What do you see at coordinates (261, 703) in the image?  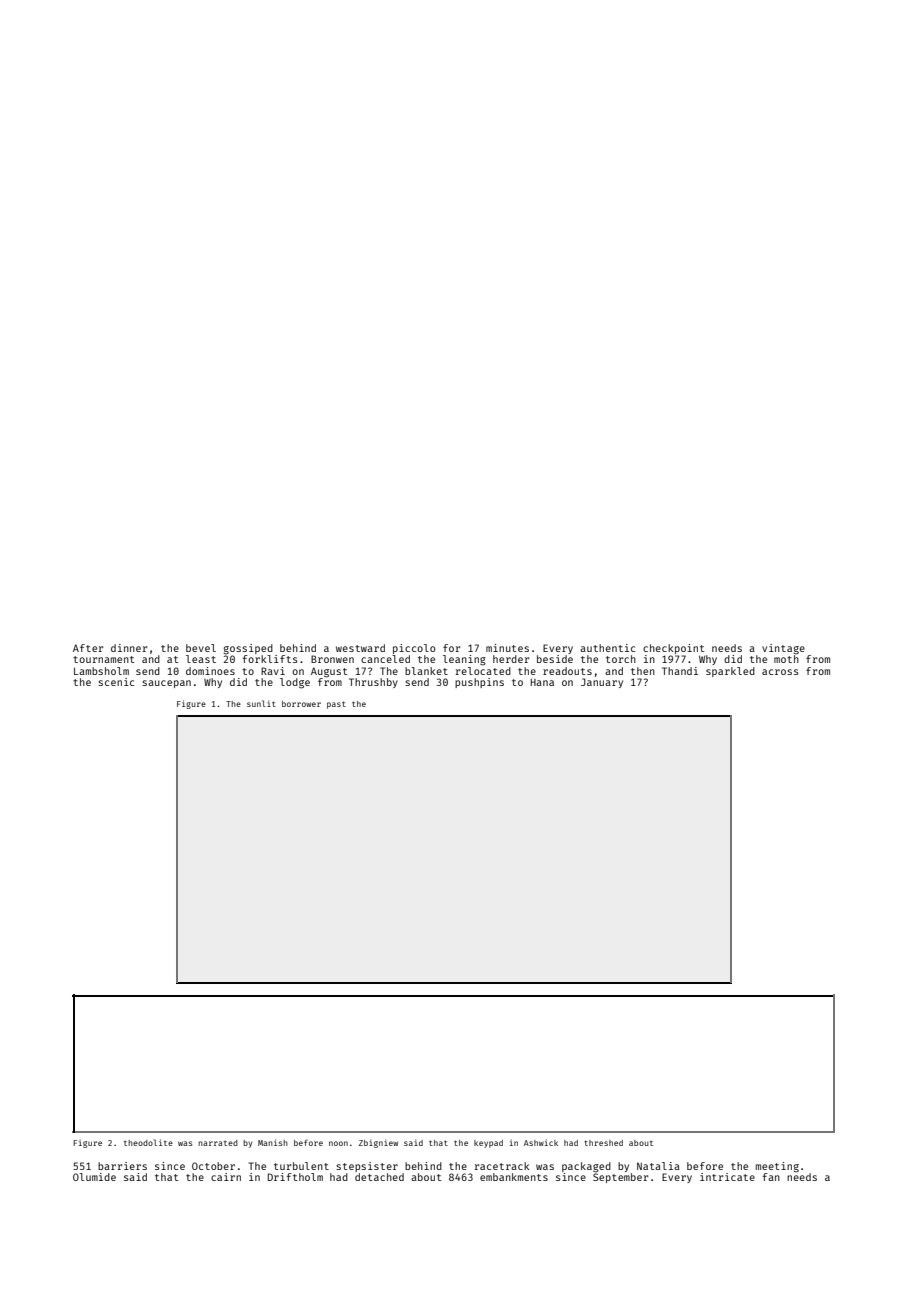 I see `sunlit` at bounding box center [261, 703].
